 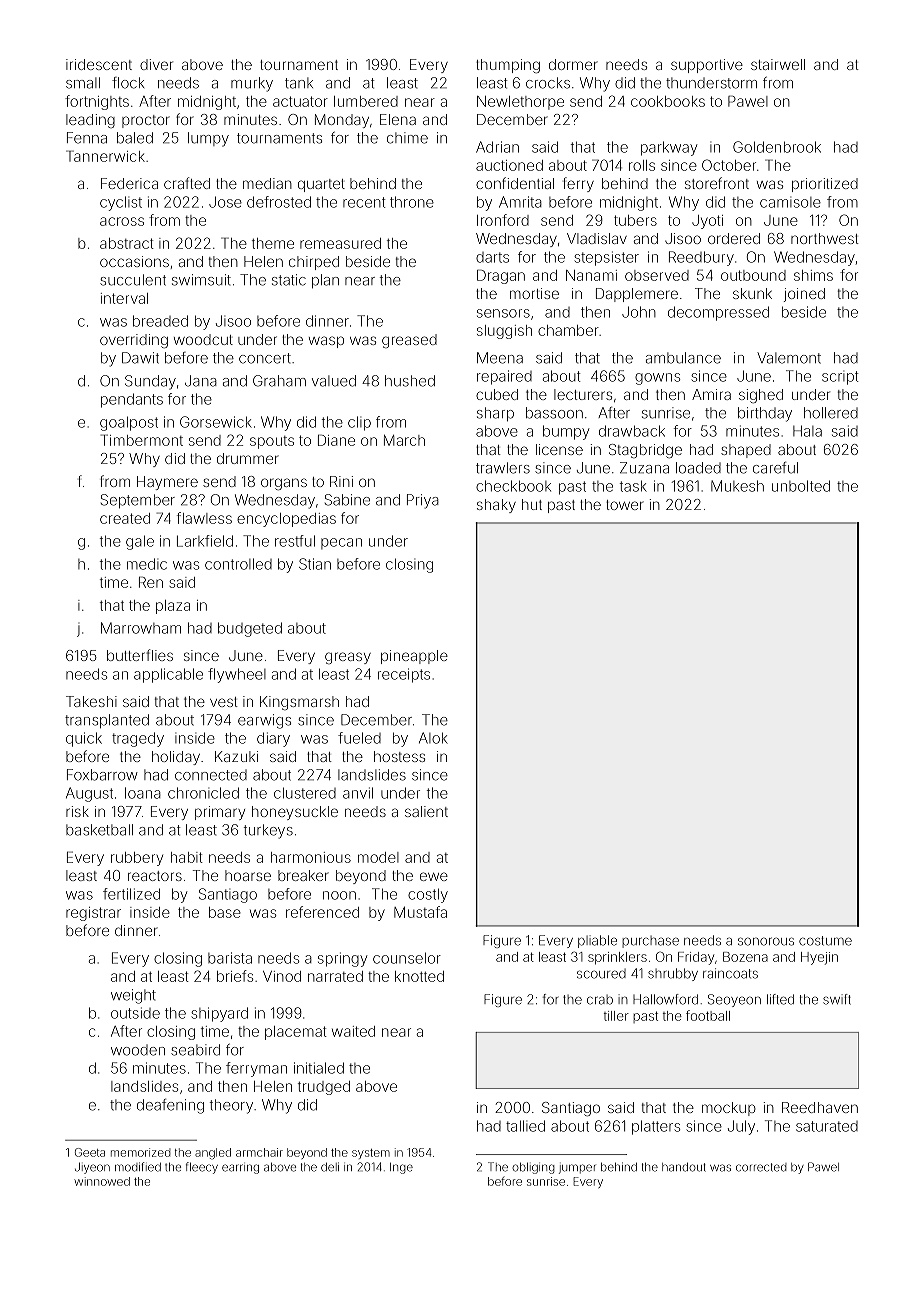 I want to click on flywheel, so click(x=237, y=675).
